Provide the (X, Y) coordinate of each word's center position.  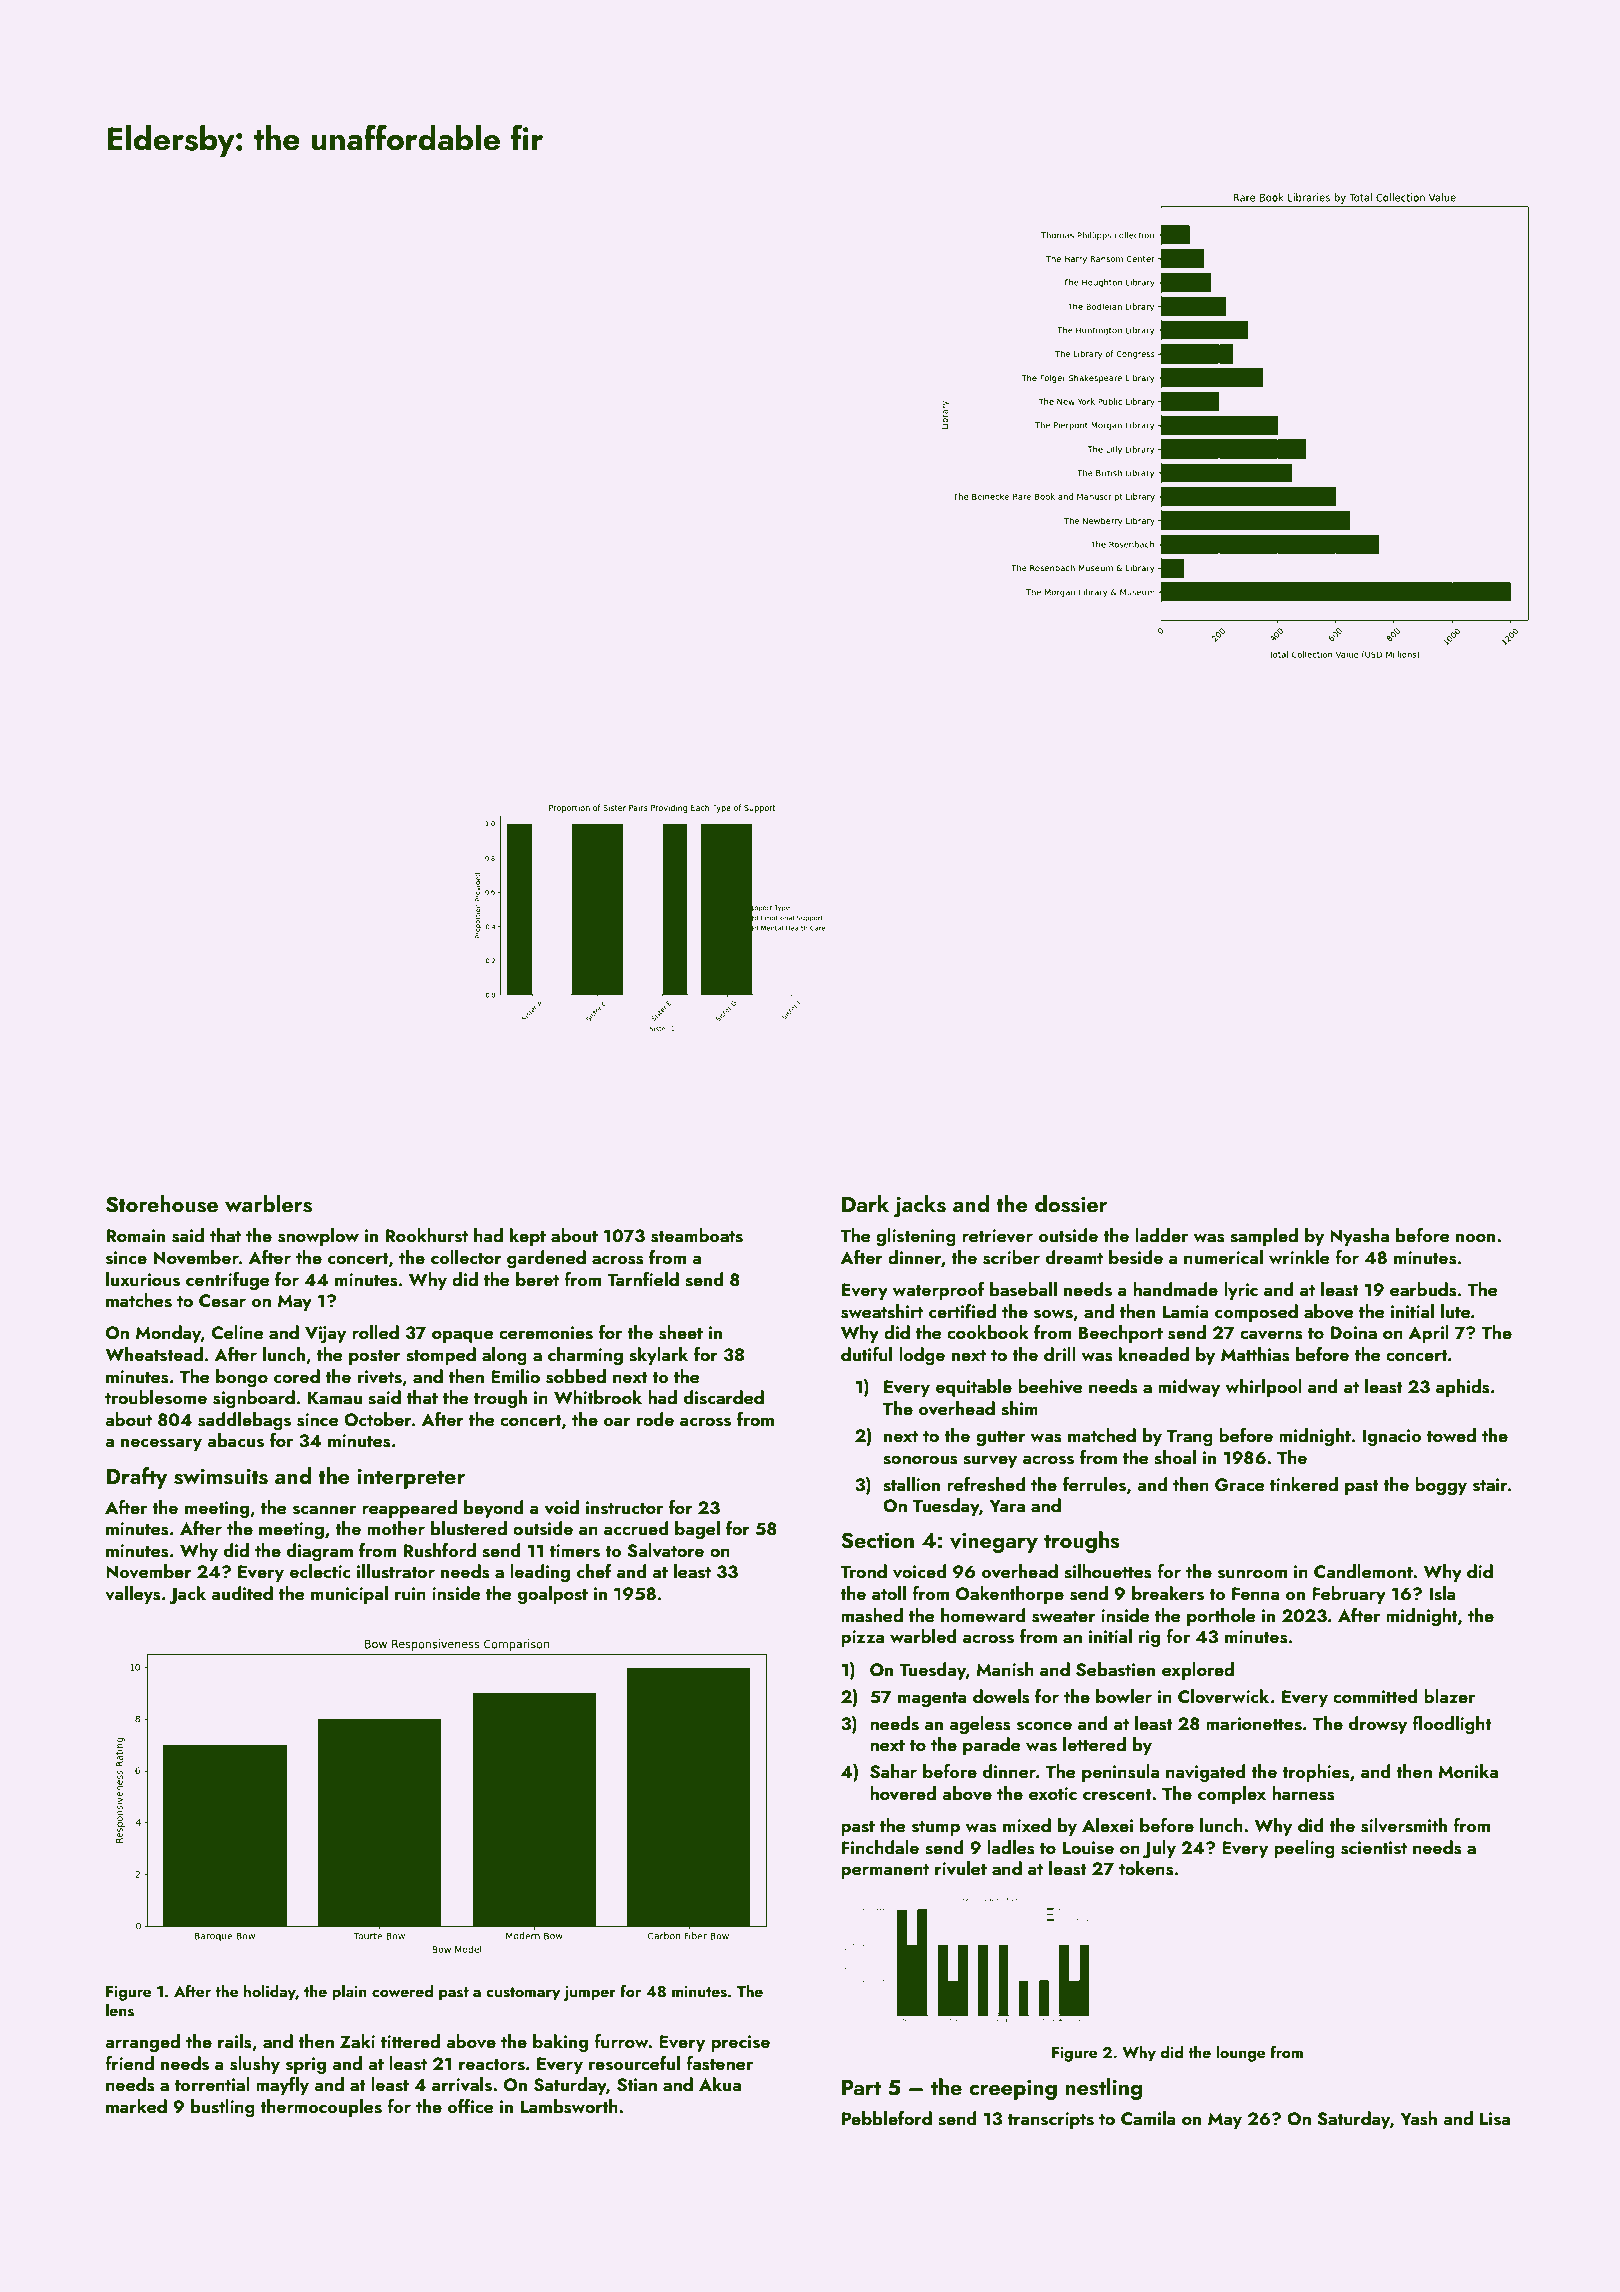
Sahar (893, 1771)
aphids (1463, 1388)
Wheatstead (154, 1354)
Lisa (1495, 2119)
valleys (133, 1595)
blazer (1449, 1696)
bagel (697, 1530)
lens (120, 2010)
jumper (589, 1993)
